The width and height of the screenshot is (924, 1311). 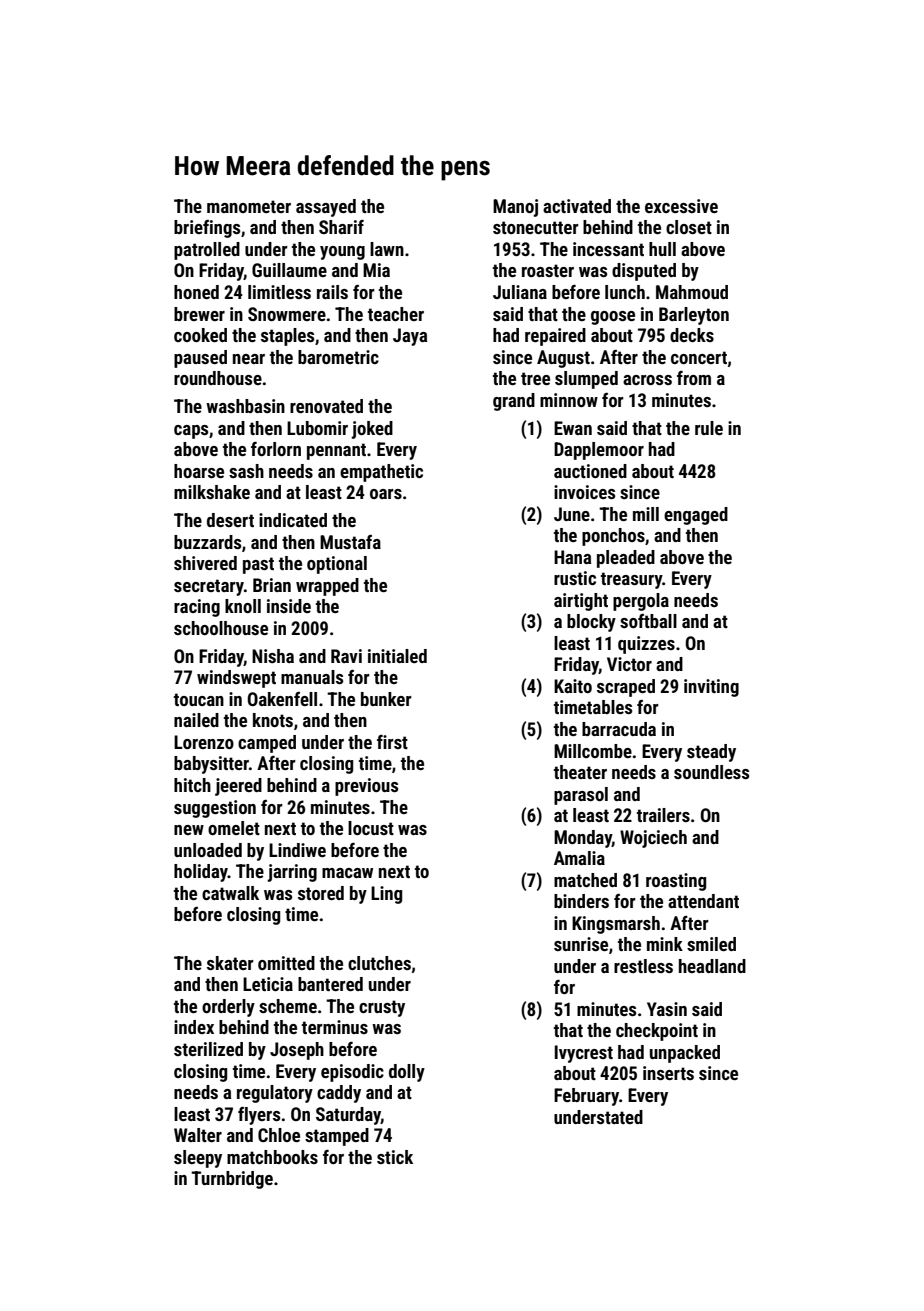 I want to click on Manoj, so click(x=515, y=208).
